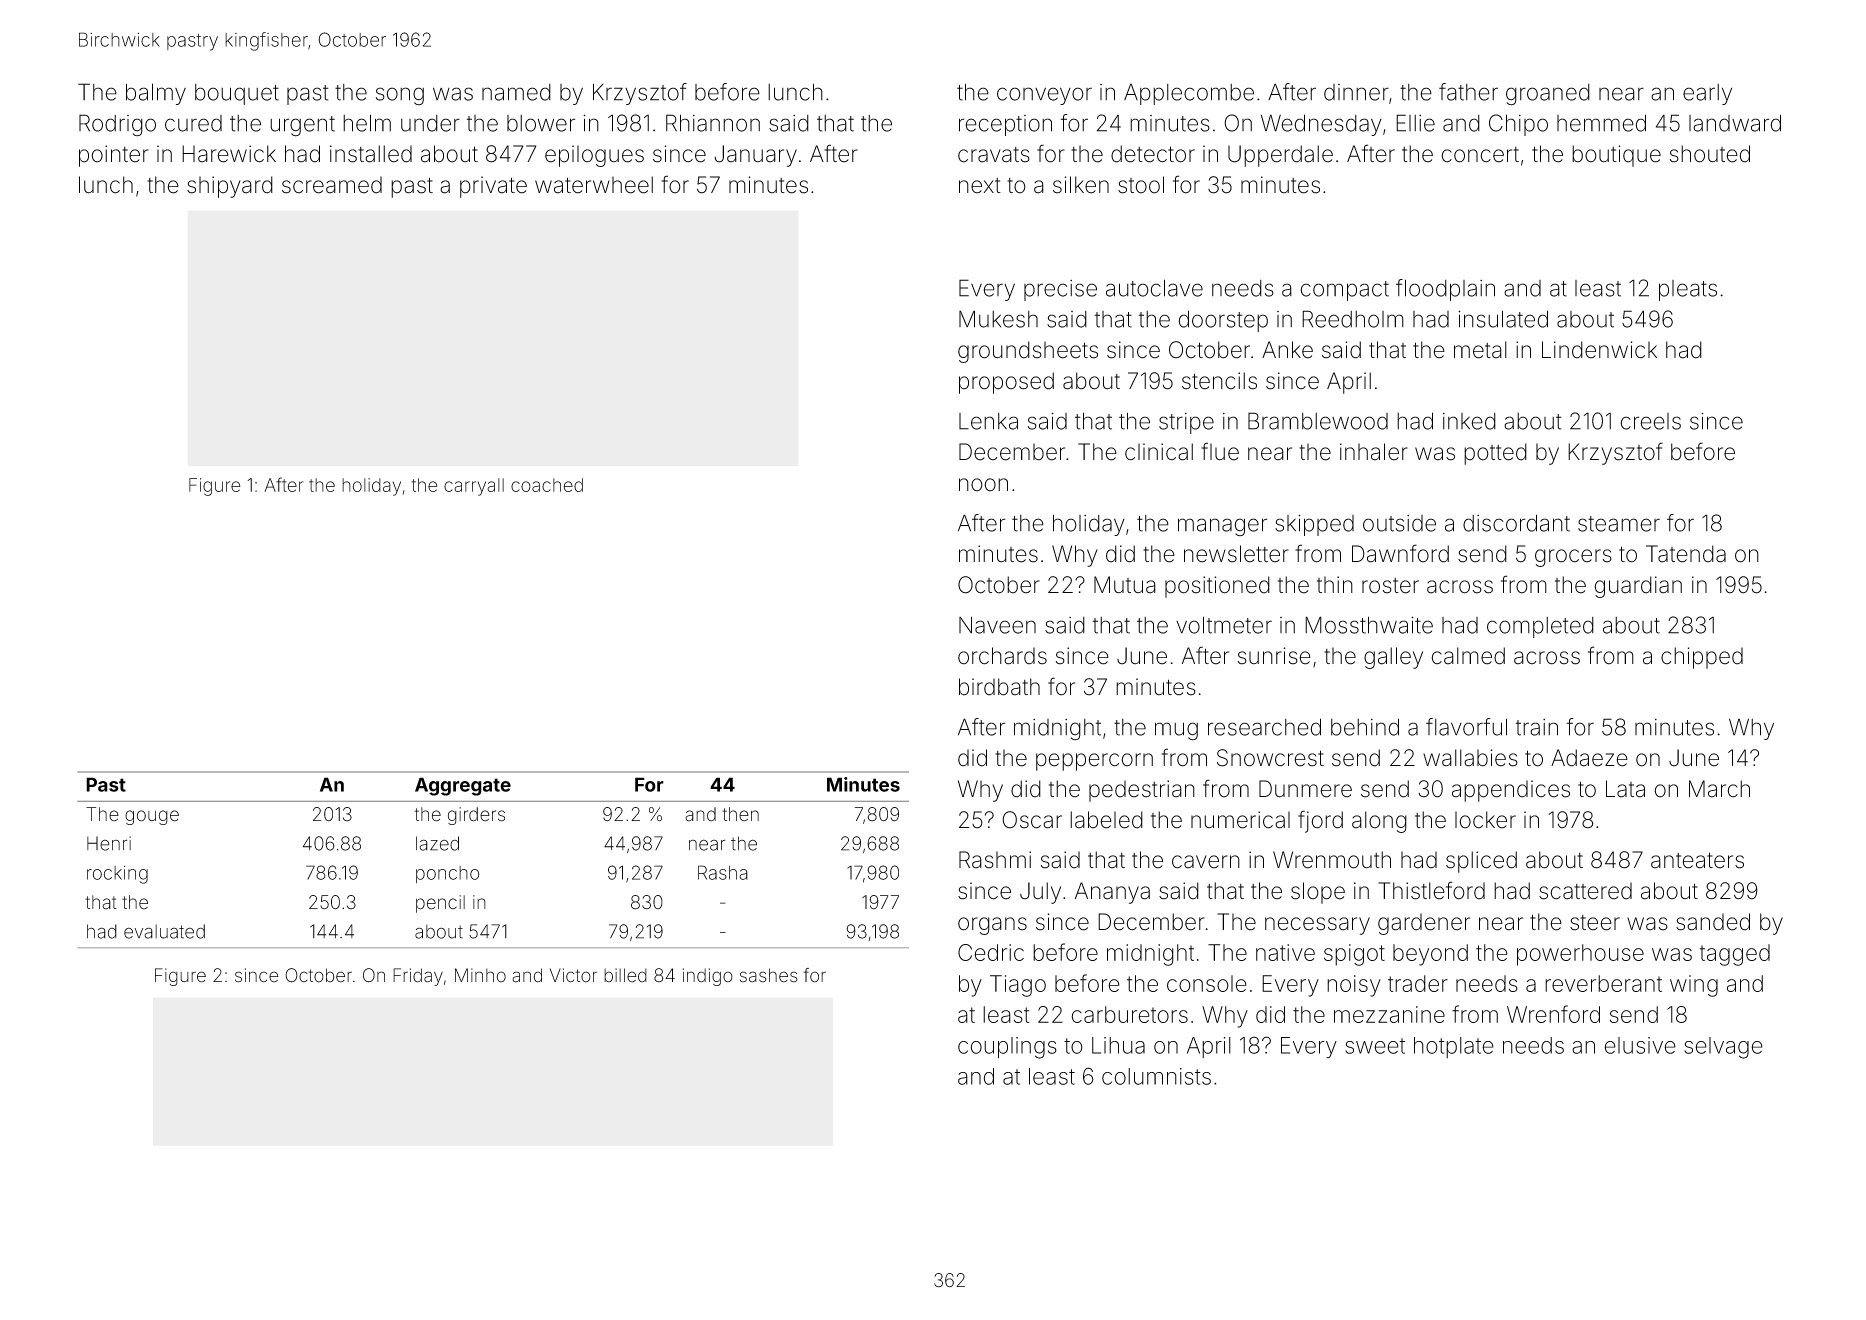 Image resolution: width=1866 pixels, height=1320 pixels. Describe the element at coordinates (1599, 350) in the image. I see `Lindenwick` at that location.
